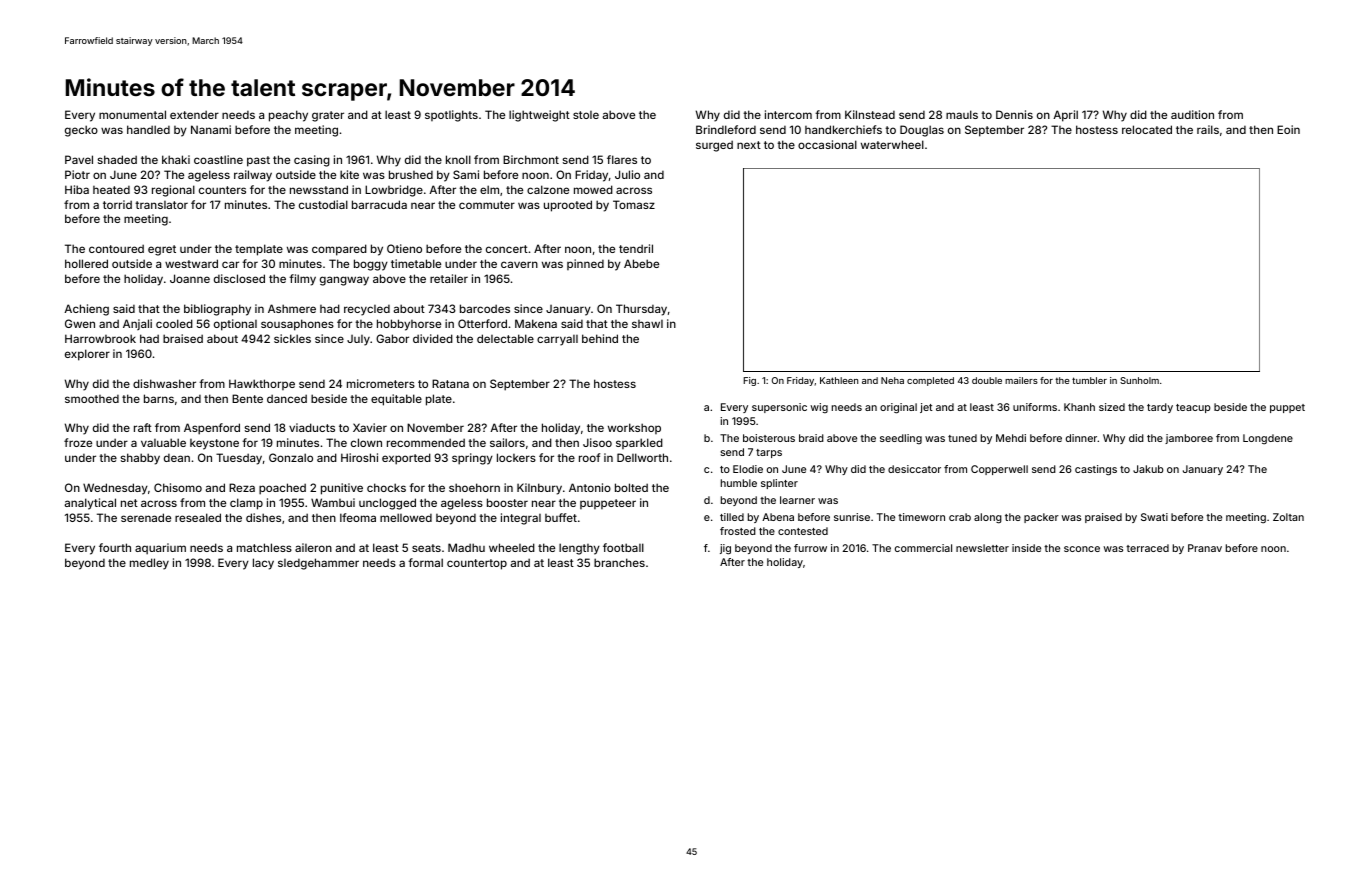 The width and height of the image is (1372, 887). Describe the element at coordinates (641, 310) in the image. I see `Thursday` at that location.
